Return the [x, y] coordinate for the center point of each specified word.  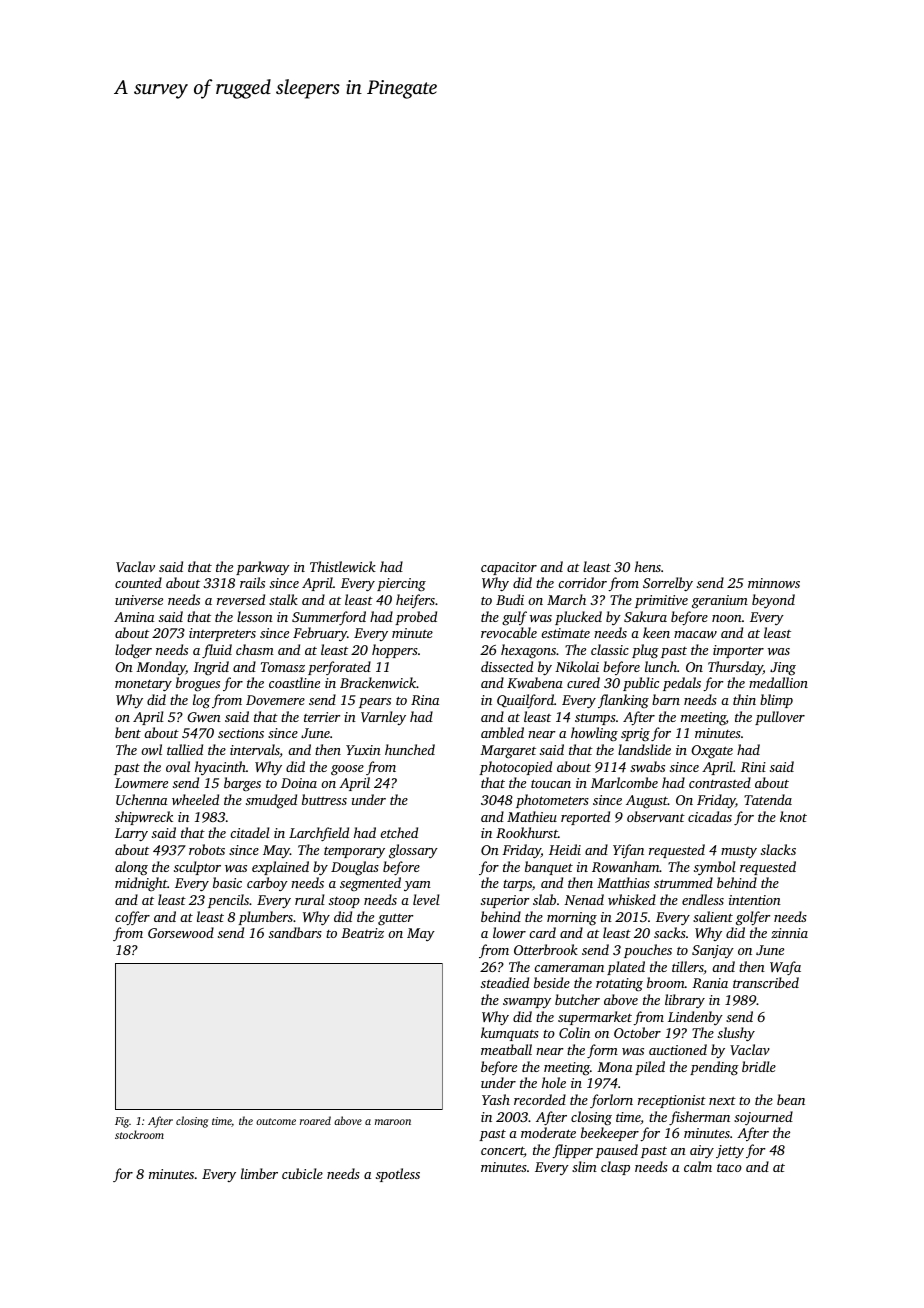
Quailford [525, 701]
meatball [506, 1049]
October [637, 1032]
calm [698, 1166]
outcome [276, 1121]
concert [502, 1152]
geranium [720, 602]
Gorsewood [181, 932]
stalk [283, 599]
